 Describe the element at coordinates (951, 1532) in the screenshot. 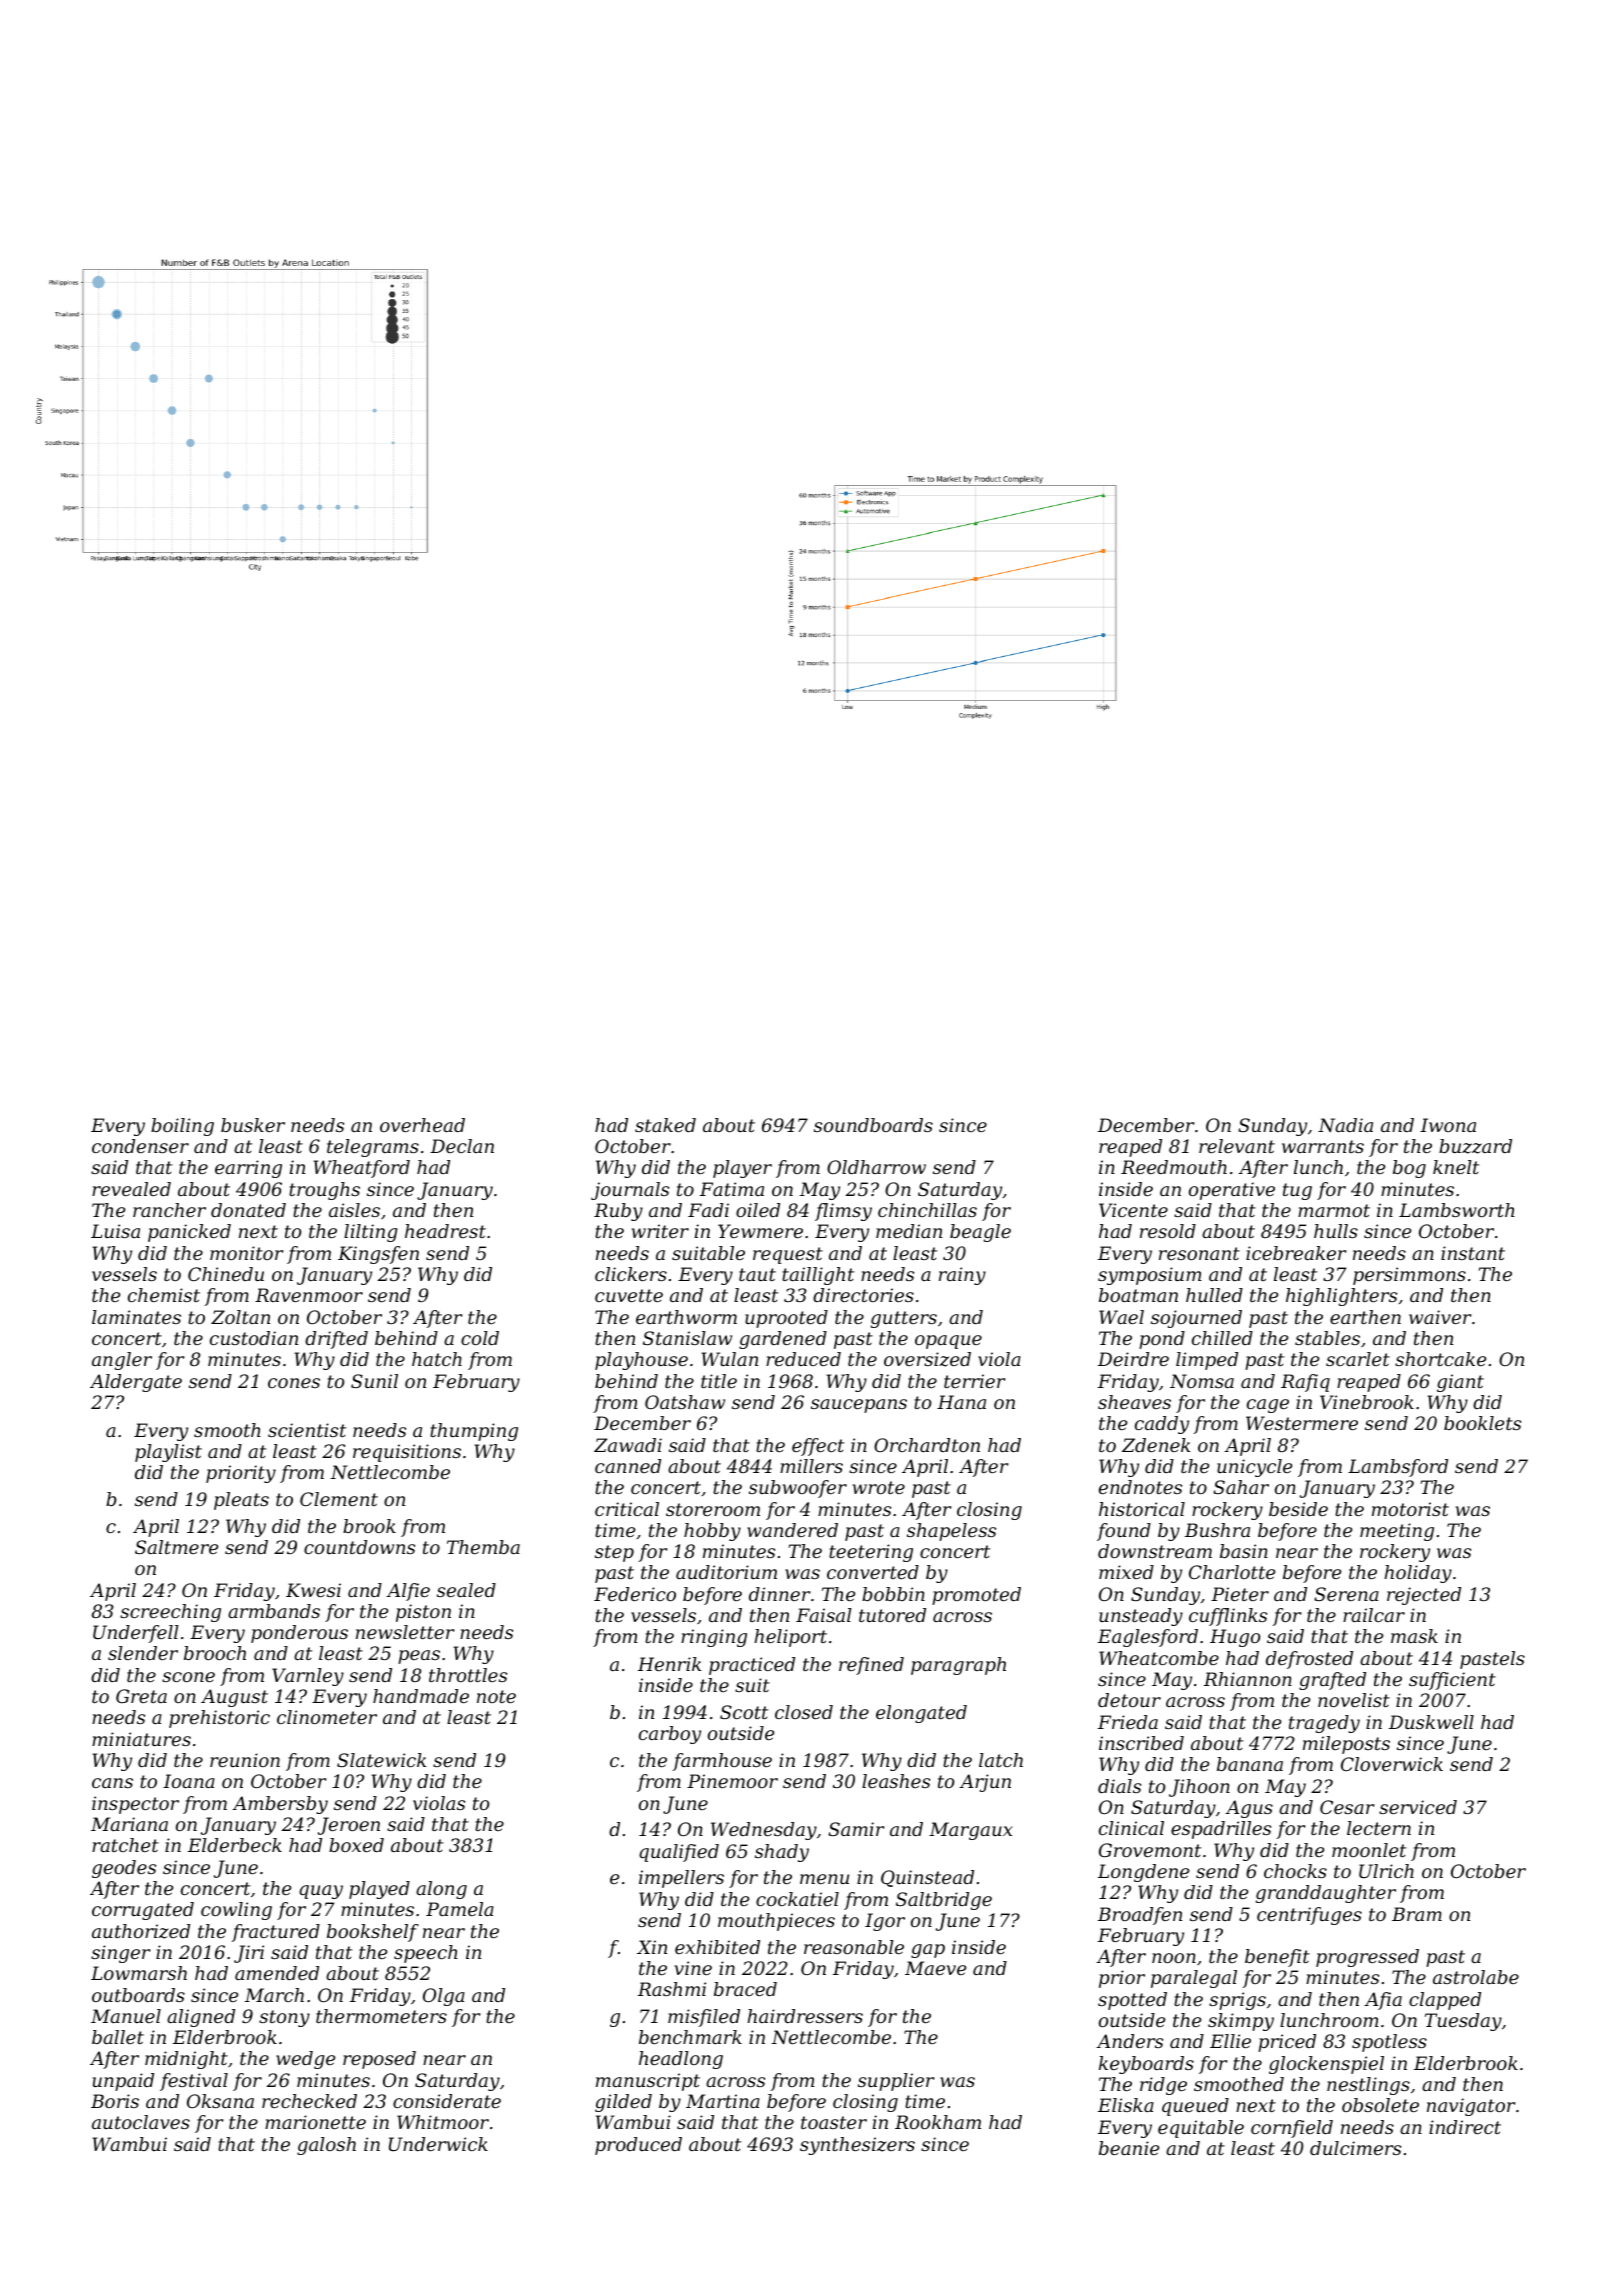

I see `shapeless` at that location.
